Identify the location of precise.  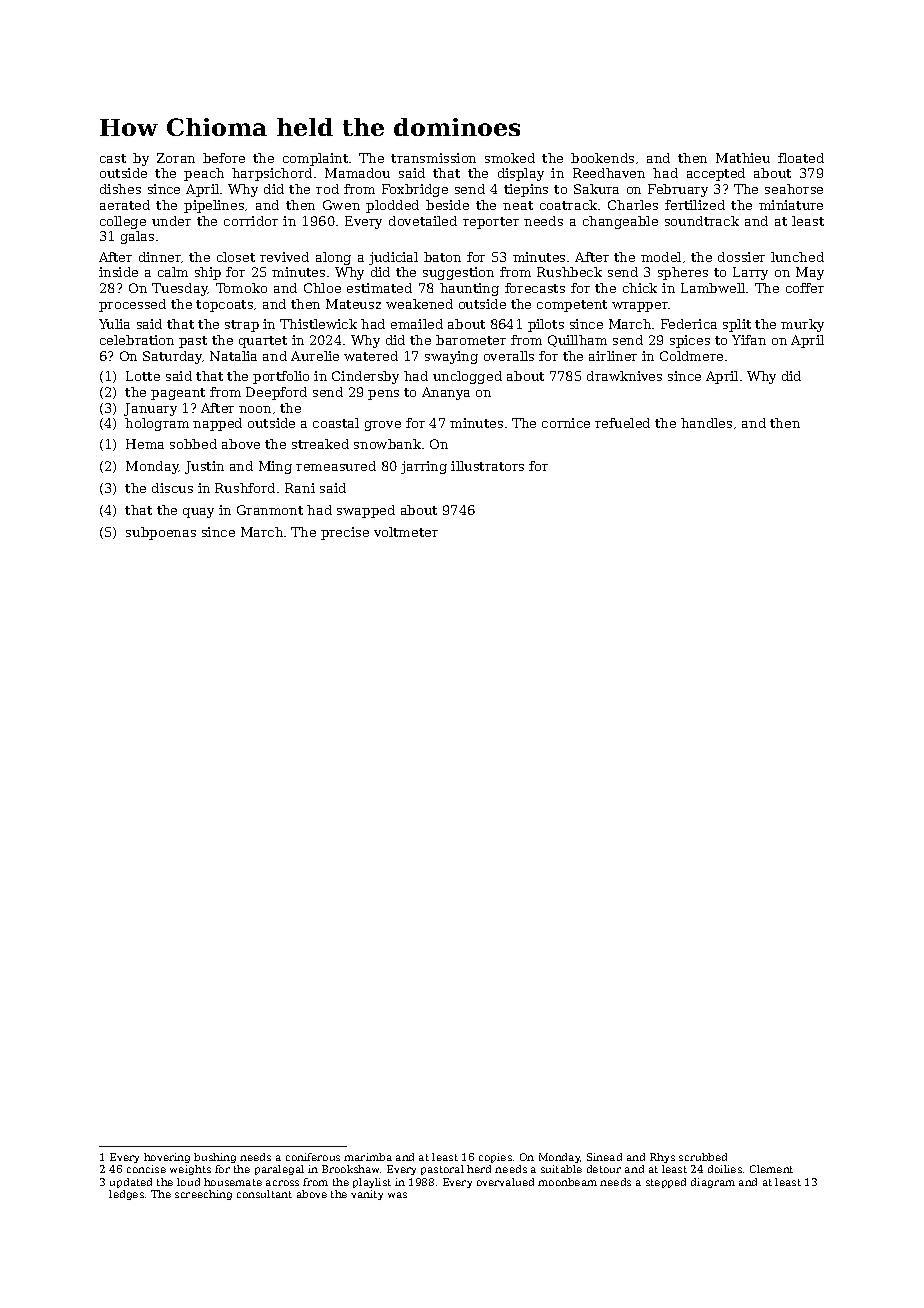
(345, 533).
